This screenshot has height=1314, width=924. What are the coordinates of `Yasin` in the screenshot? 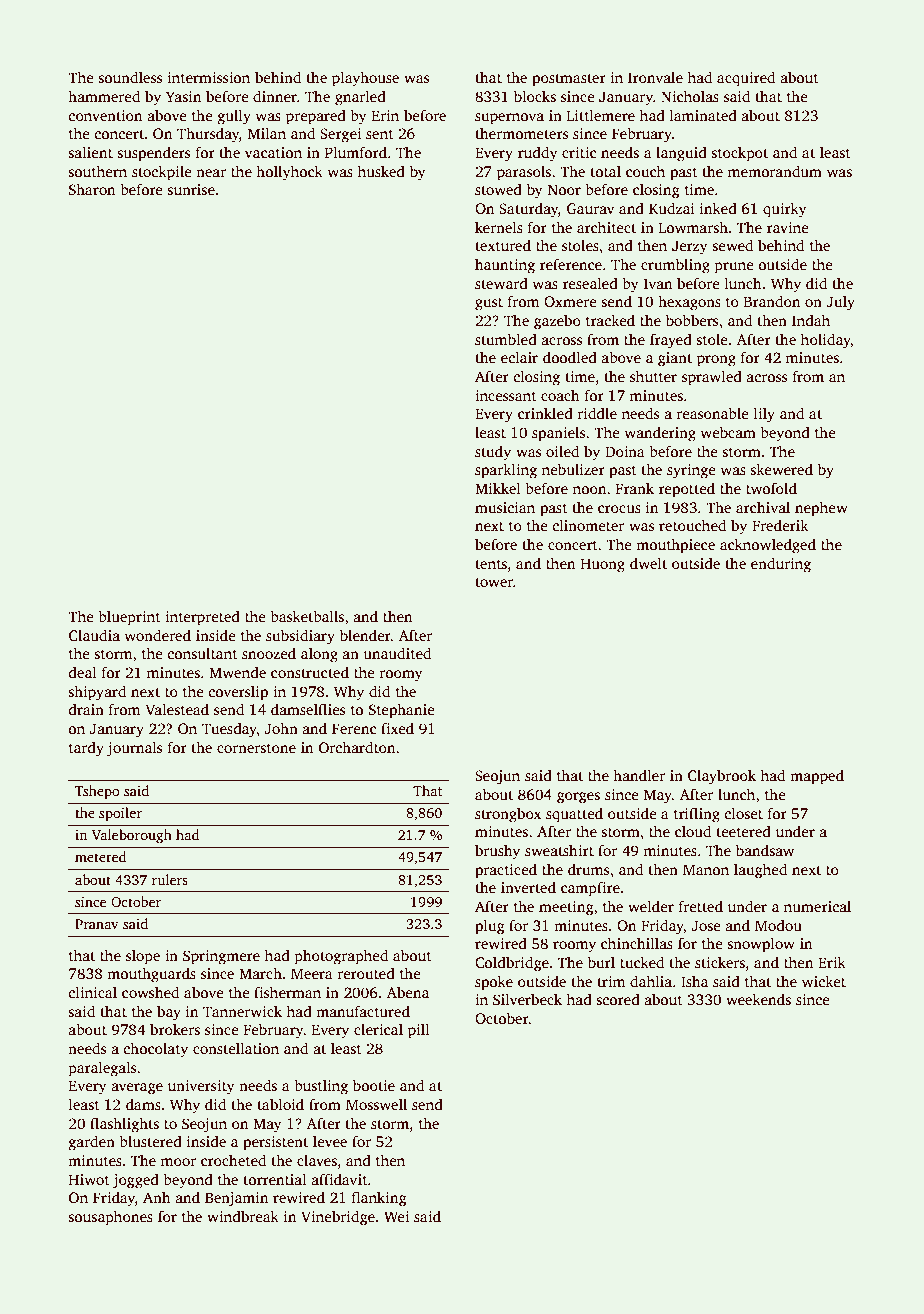 It's located at (183, 96).
